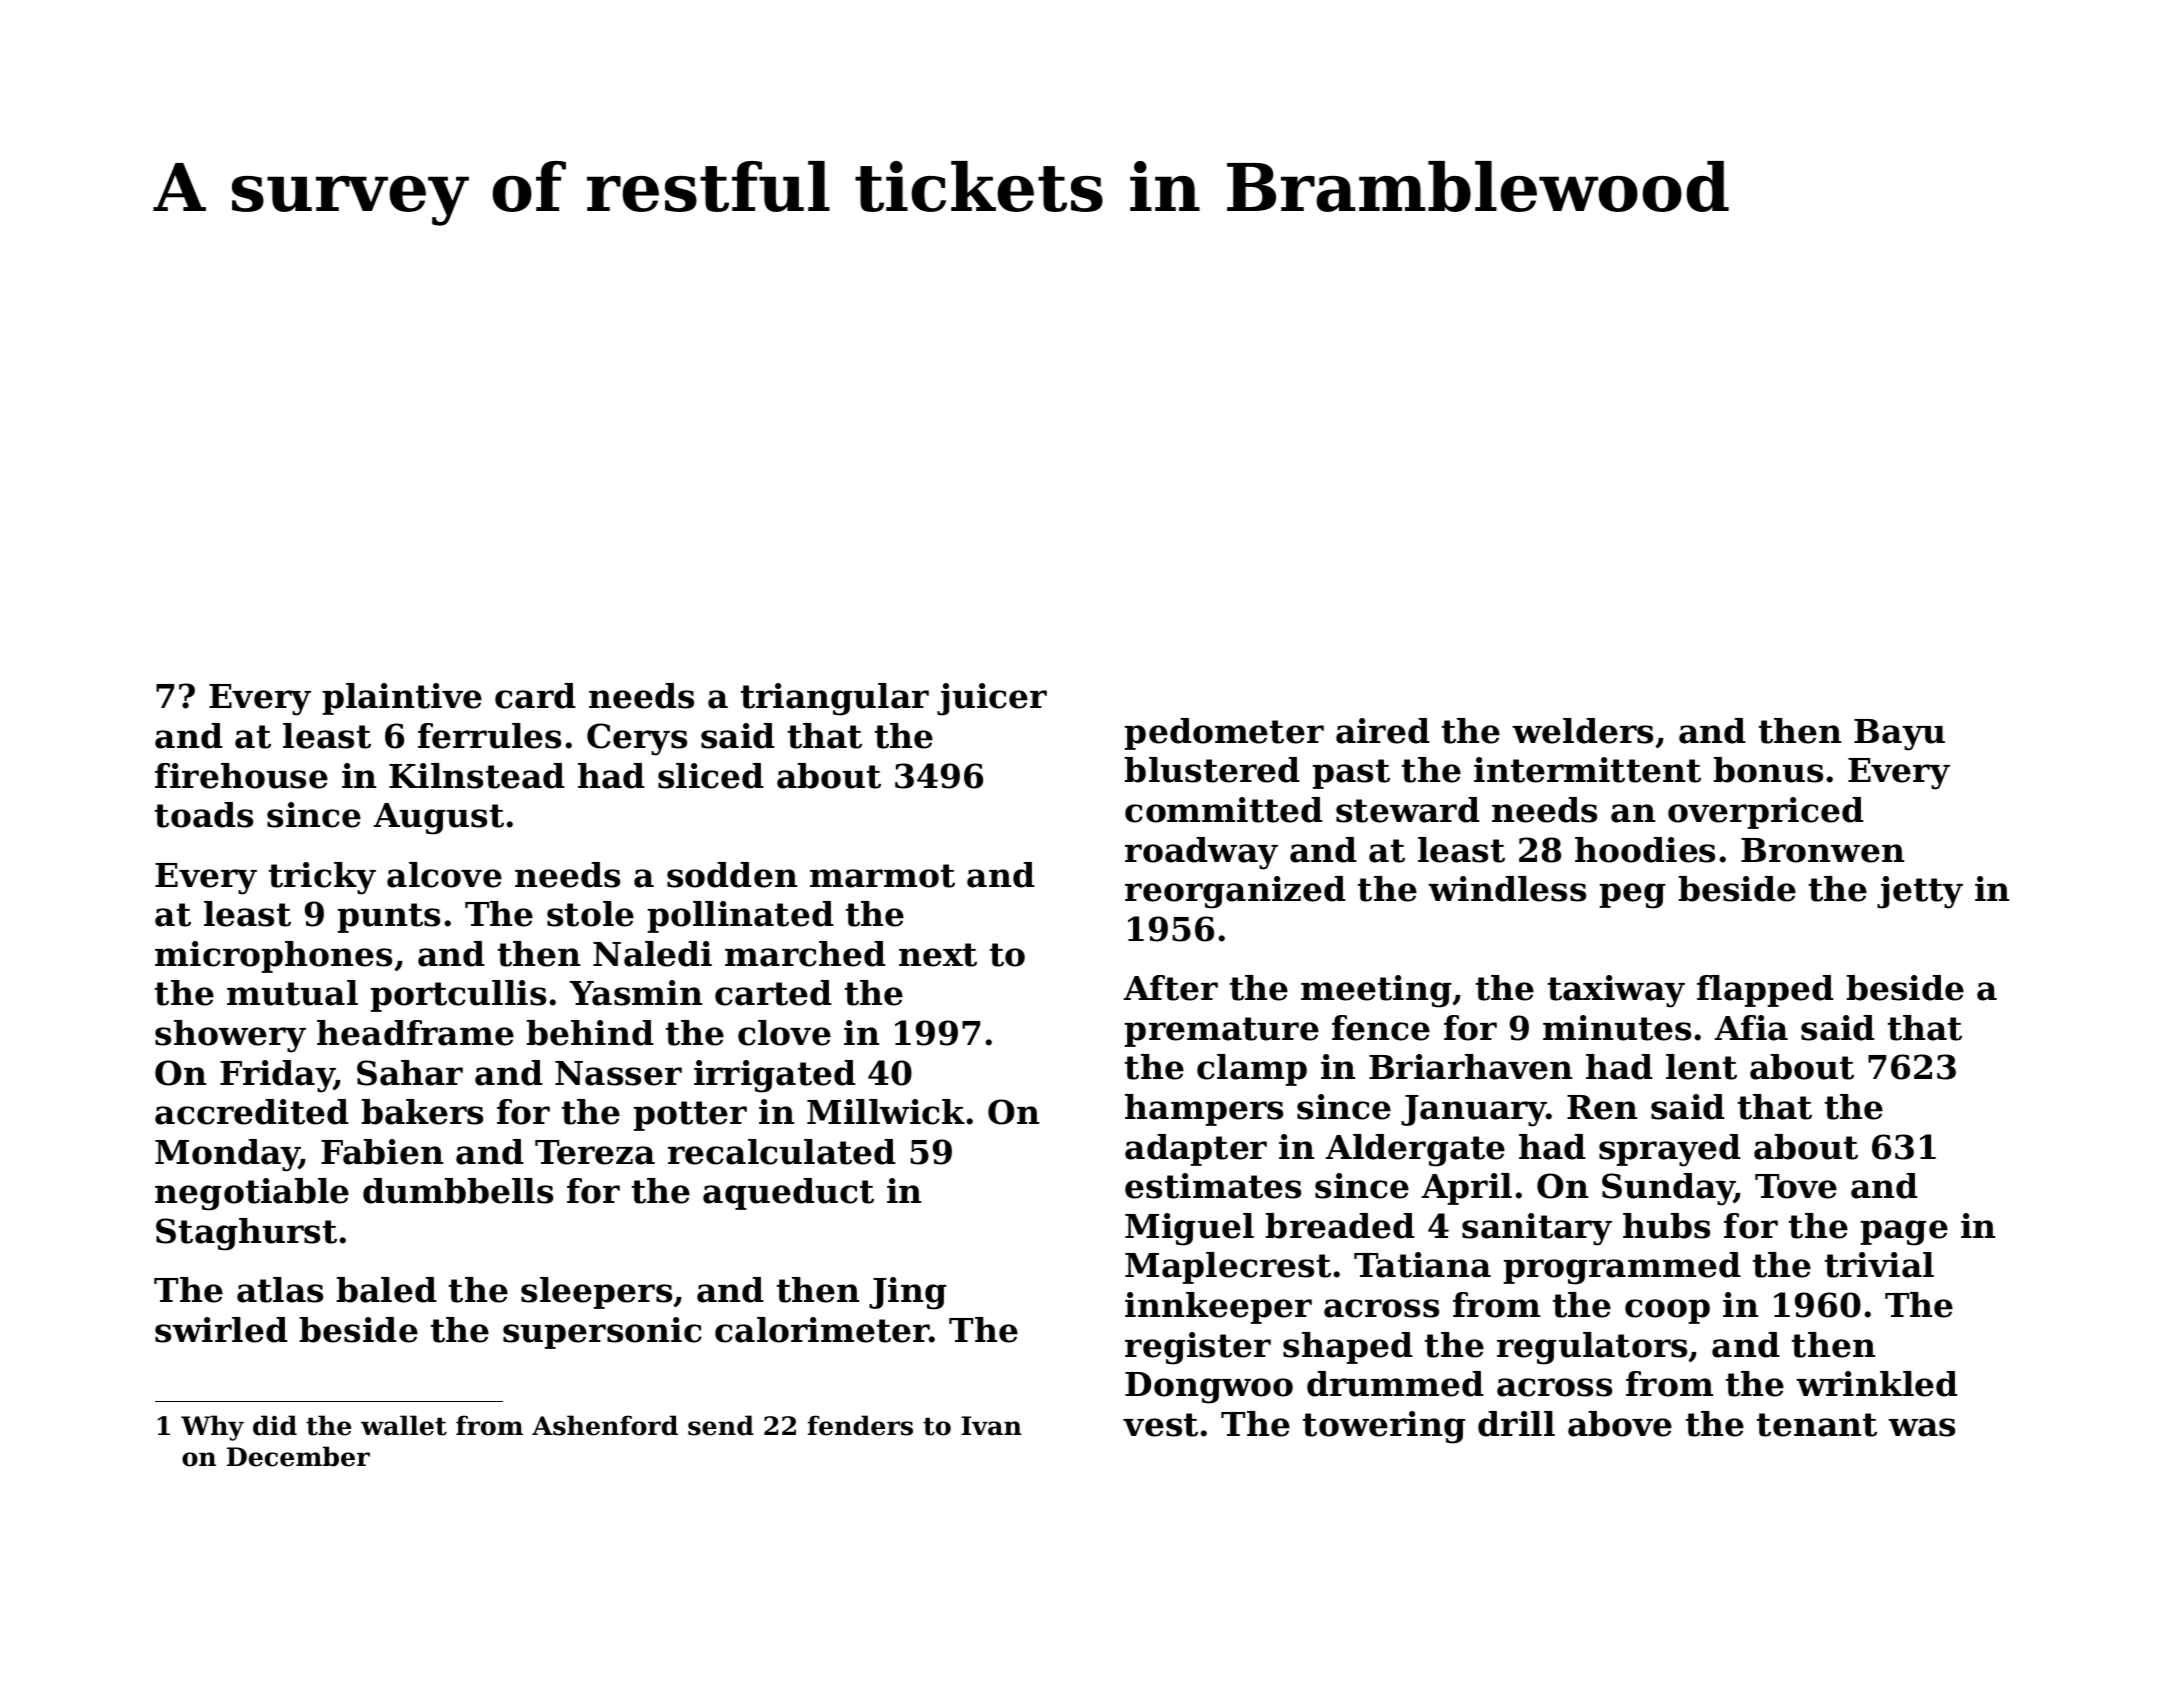 This document has height=1683, width=2178. I want to click on estimates, so click(1213, 1186).
